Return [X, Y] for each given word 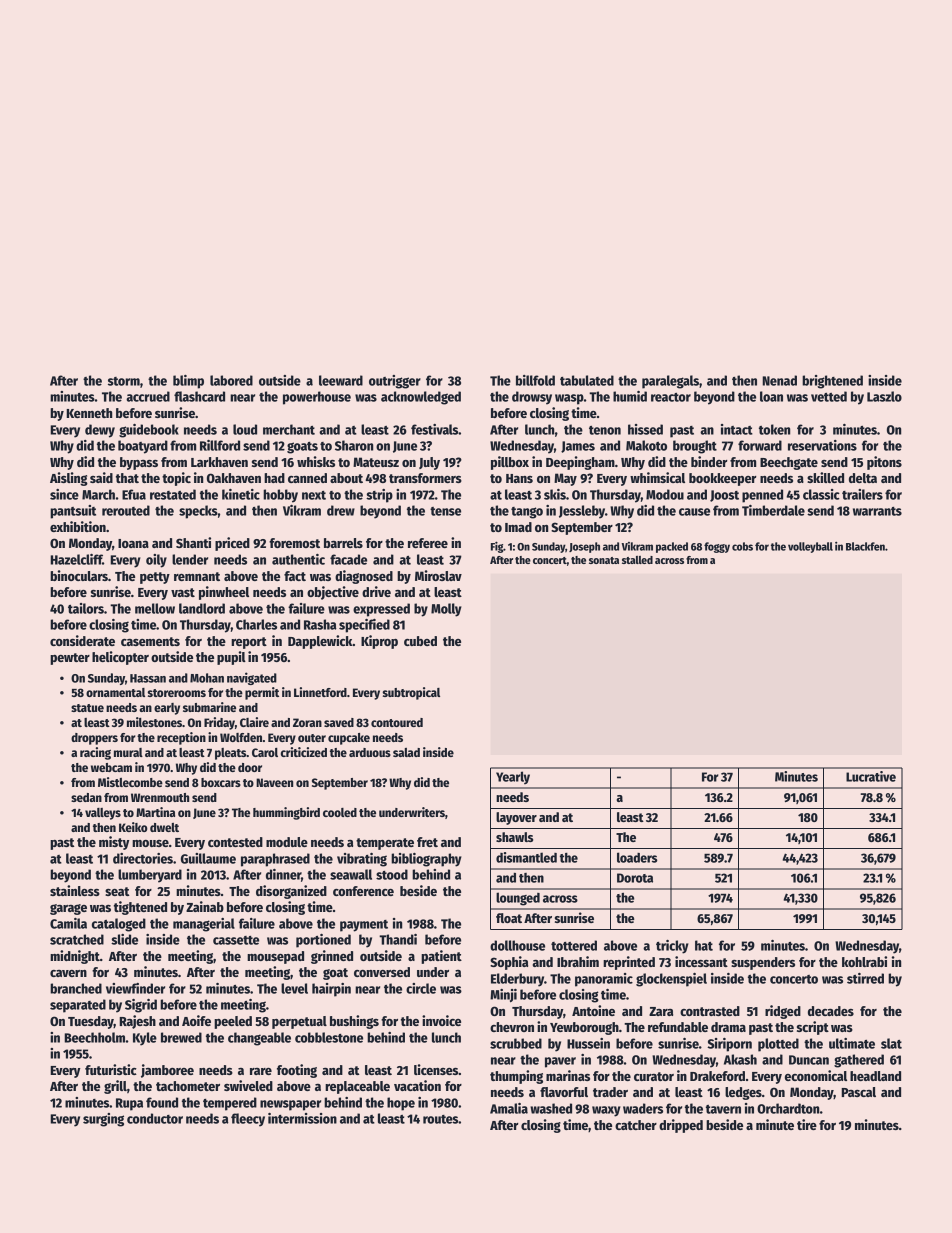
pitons [884, 463]
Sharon [354, 445]
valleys [103, 814]
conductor [155, 1118]
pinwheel [224, 593]
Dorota [635, 878]
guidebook [149, 431]
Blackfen [865, 546]
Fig [497, 547]
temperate [385, 844]
